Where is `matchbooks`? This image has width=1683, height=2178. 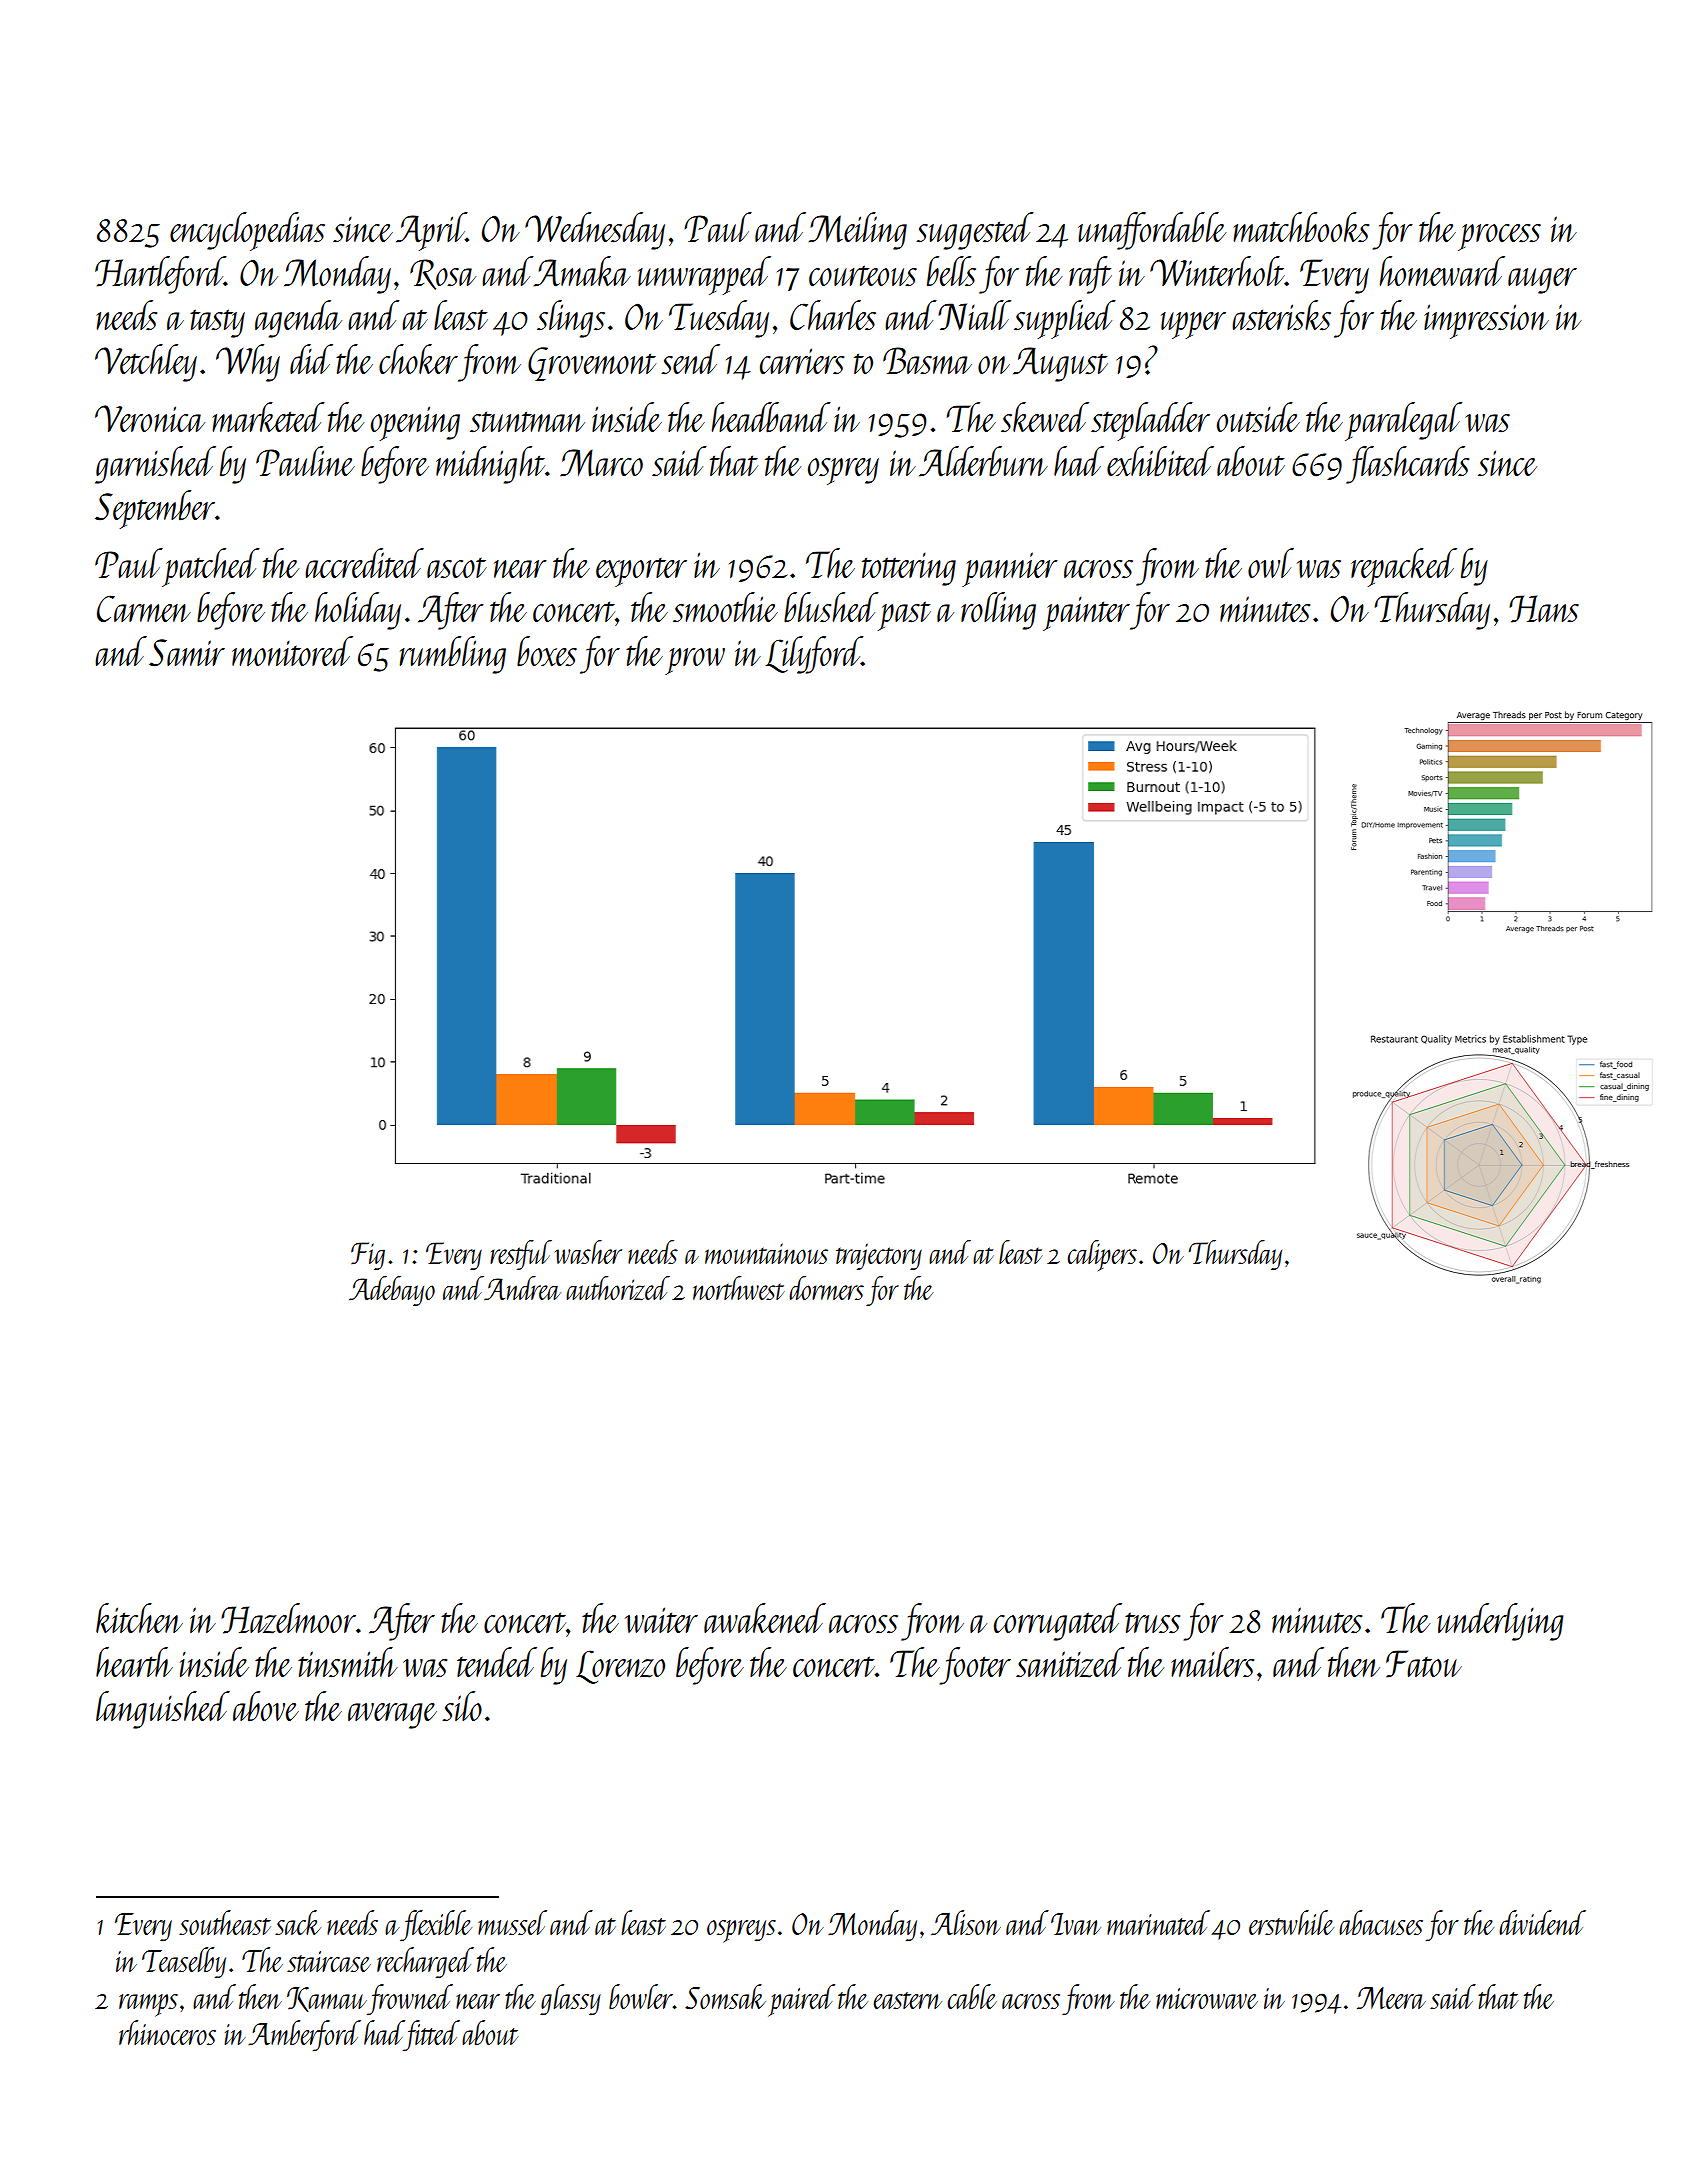 matchbooks is located at coordinates (1301, 227).
